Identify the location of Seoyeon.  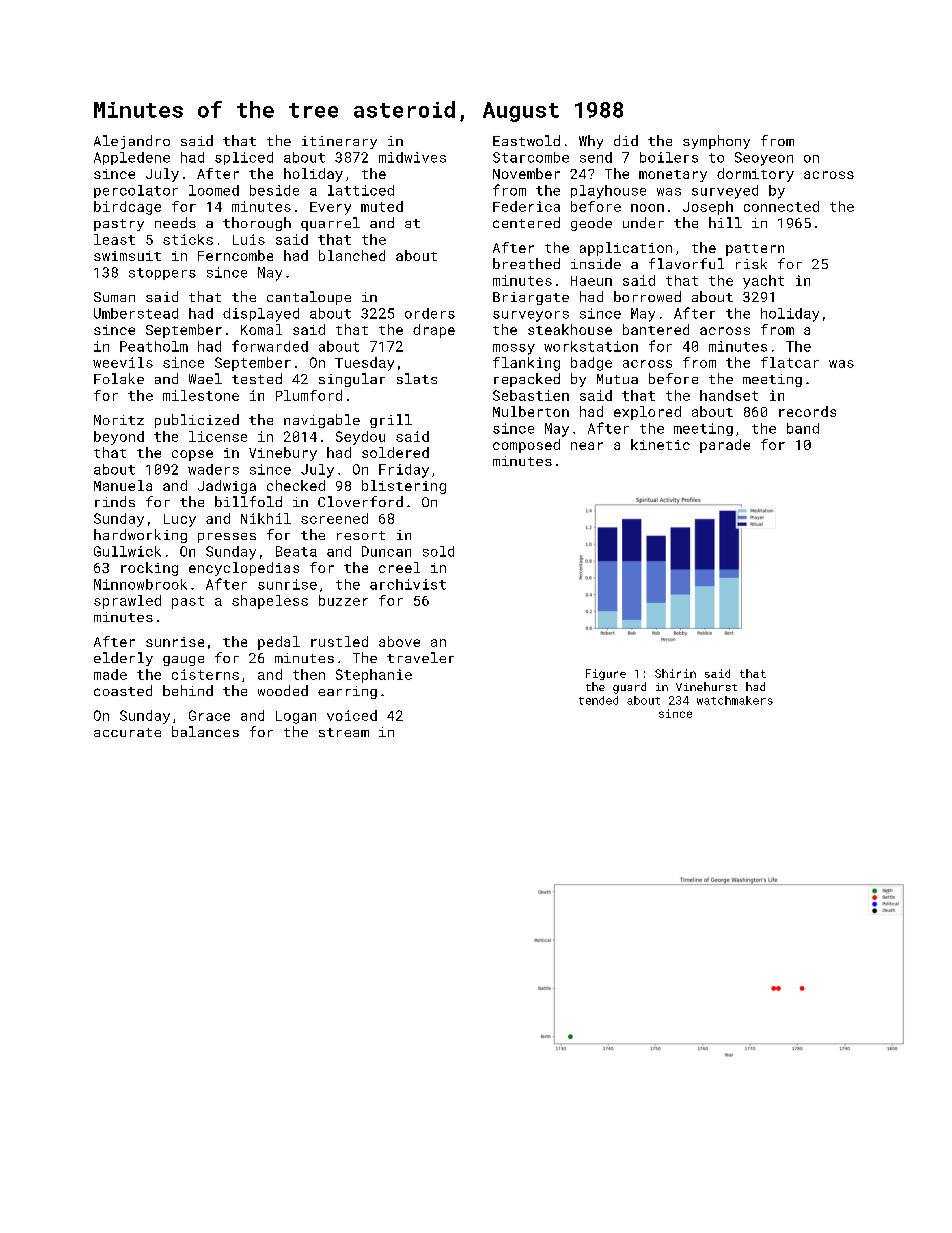
(764, 159).
